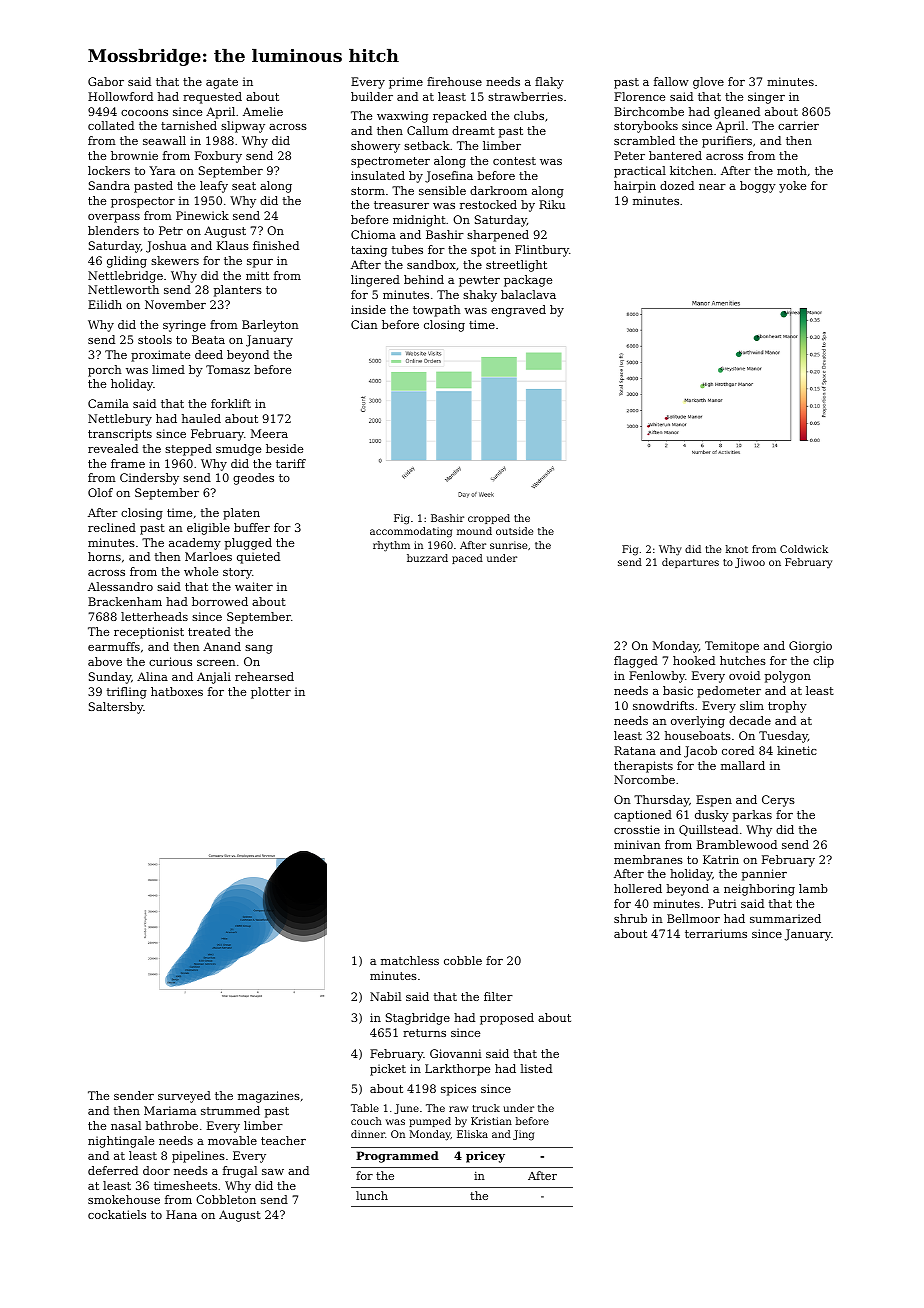  I want to click on tubes, so click(407, 249).
